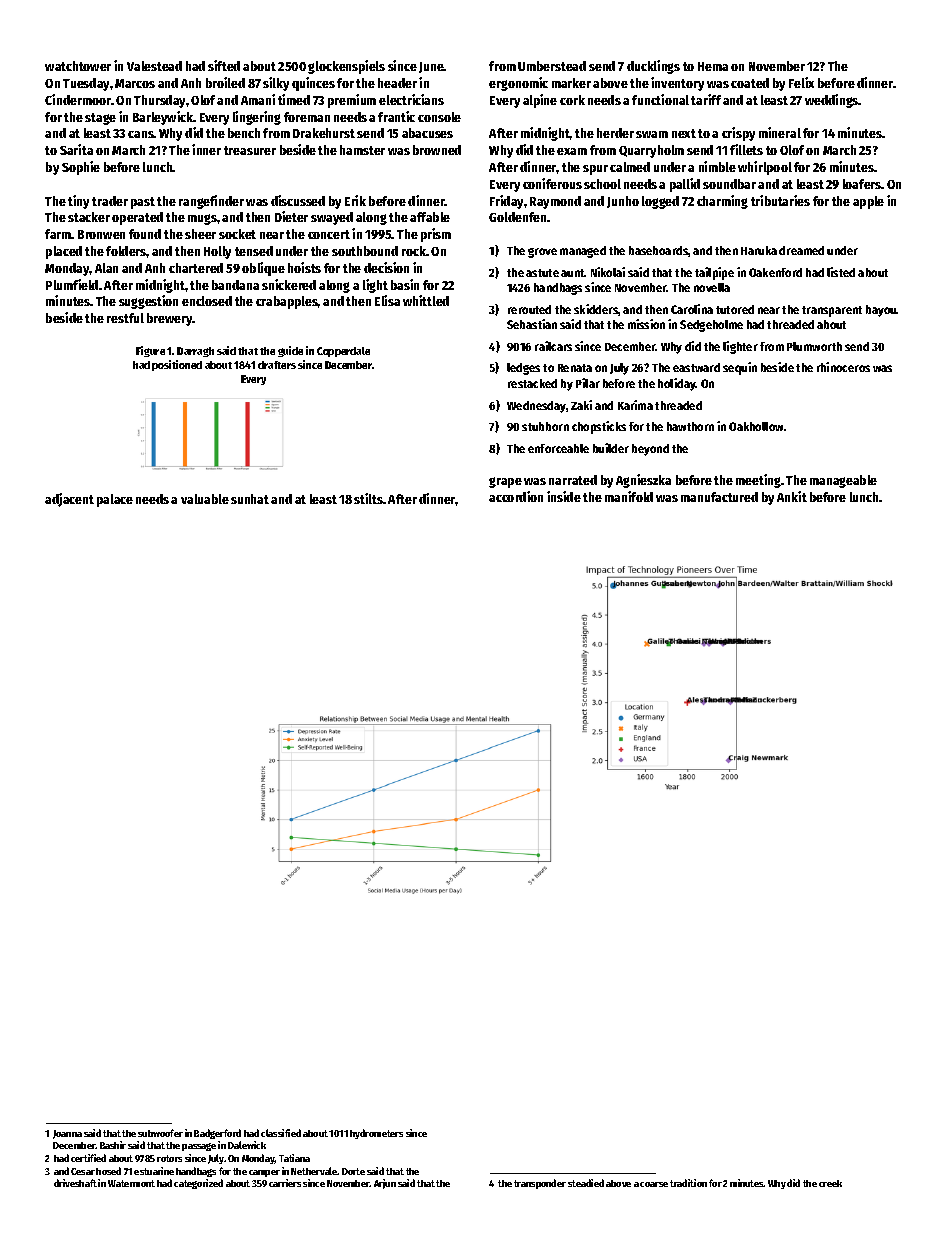 The height and width of the screenshot is (1233, 952). Describe the element at coordinates (629, 496) in the screenshot. I see `manifold` at that location.
